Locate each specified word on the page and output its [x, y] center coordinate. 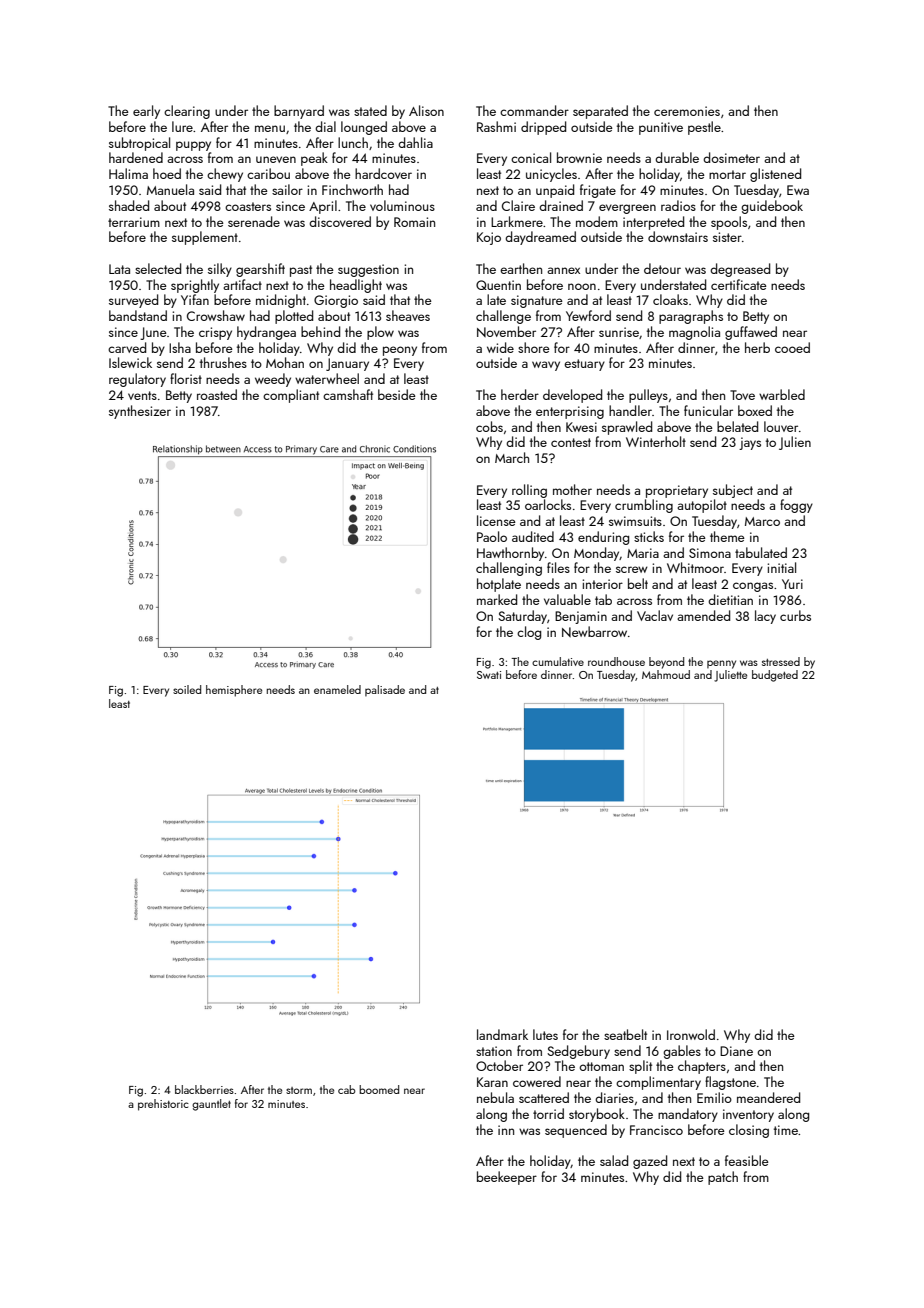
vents [142, 395]
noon [582, 286]
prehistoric [163, 1105]
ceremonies [687, 111]
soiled [187, 689]
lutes [545, 1034]
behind [320, 331]
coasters [248, 206]
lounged [364, 128]
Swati [489, 675]
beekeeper [507, 1178]
